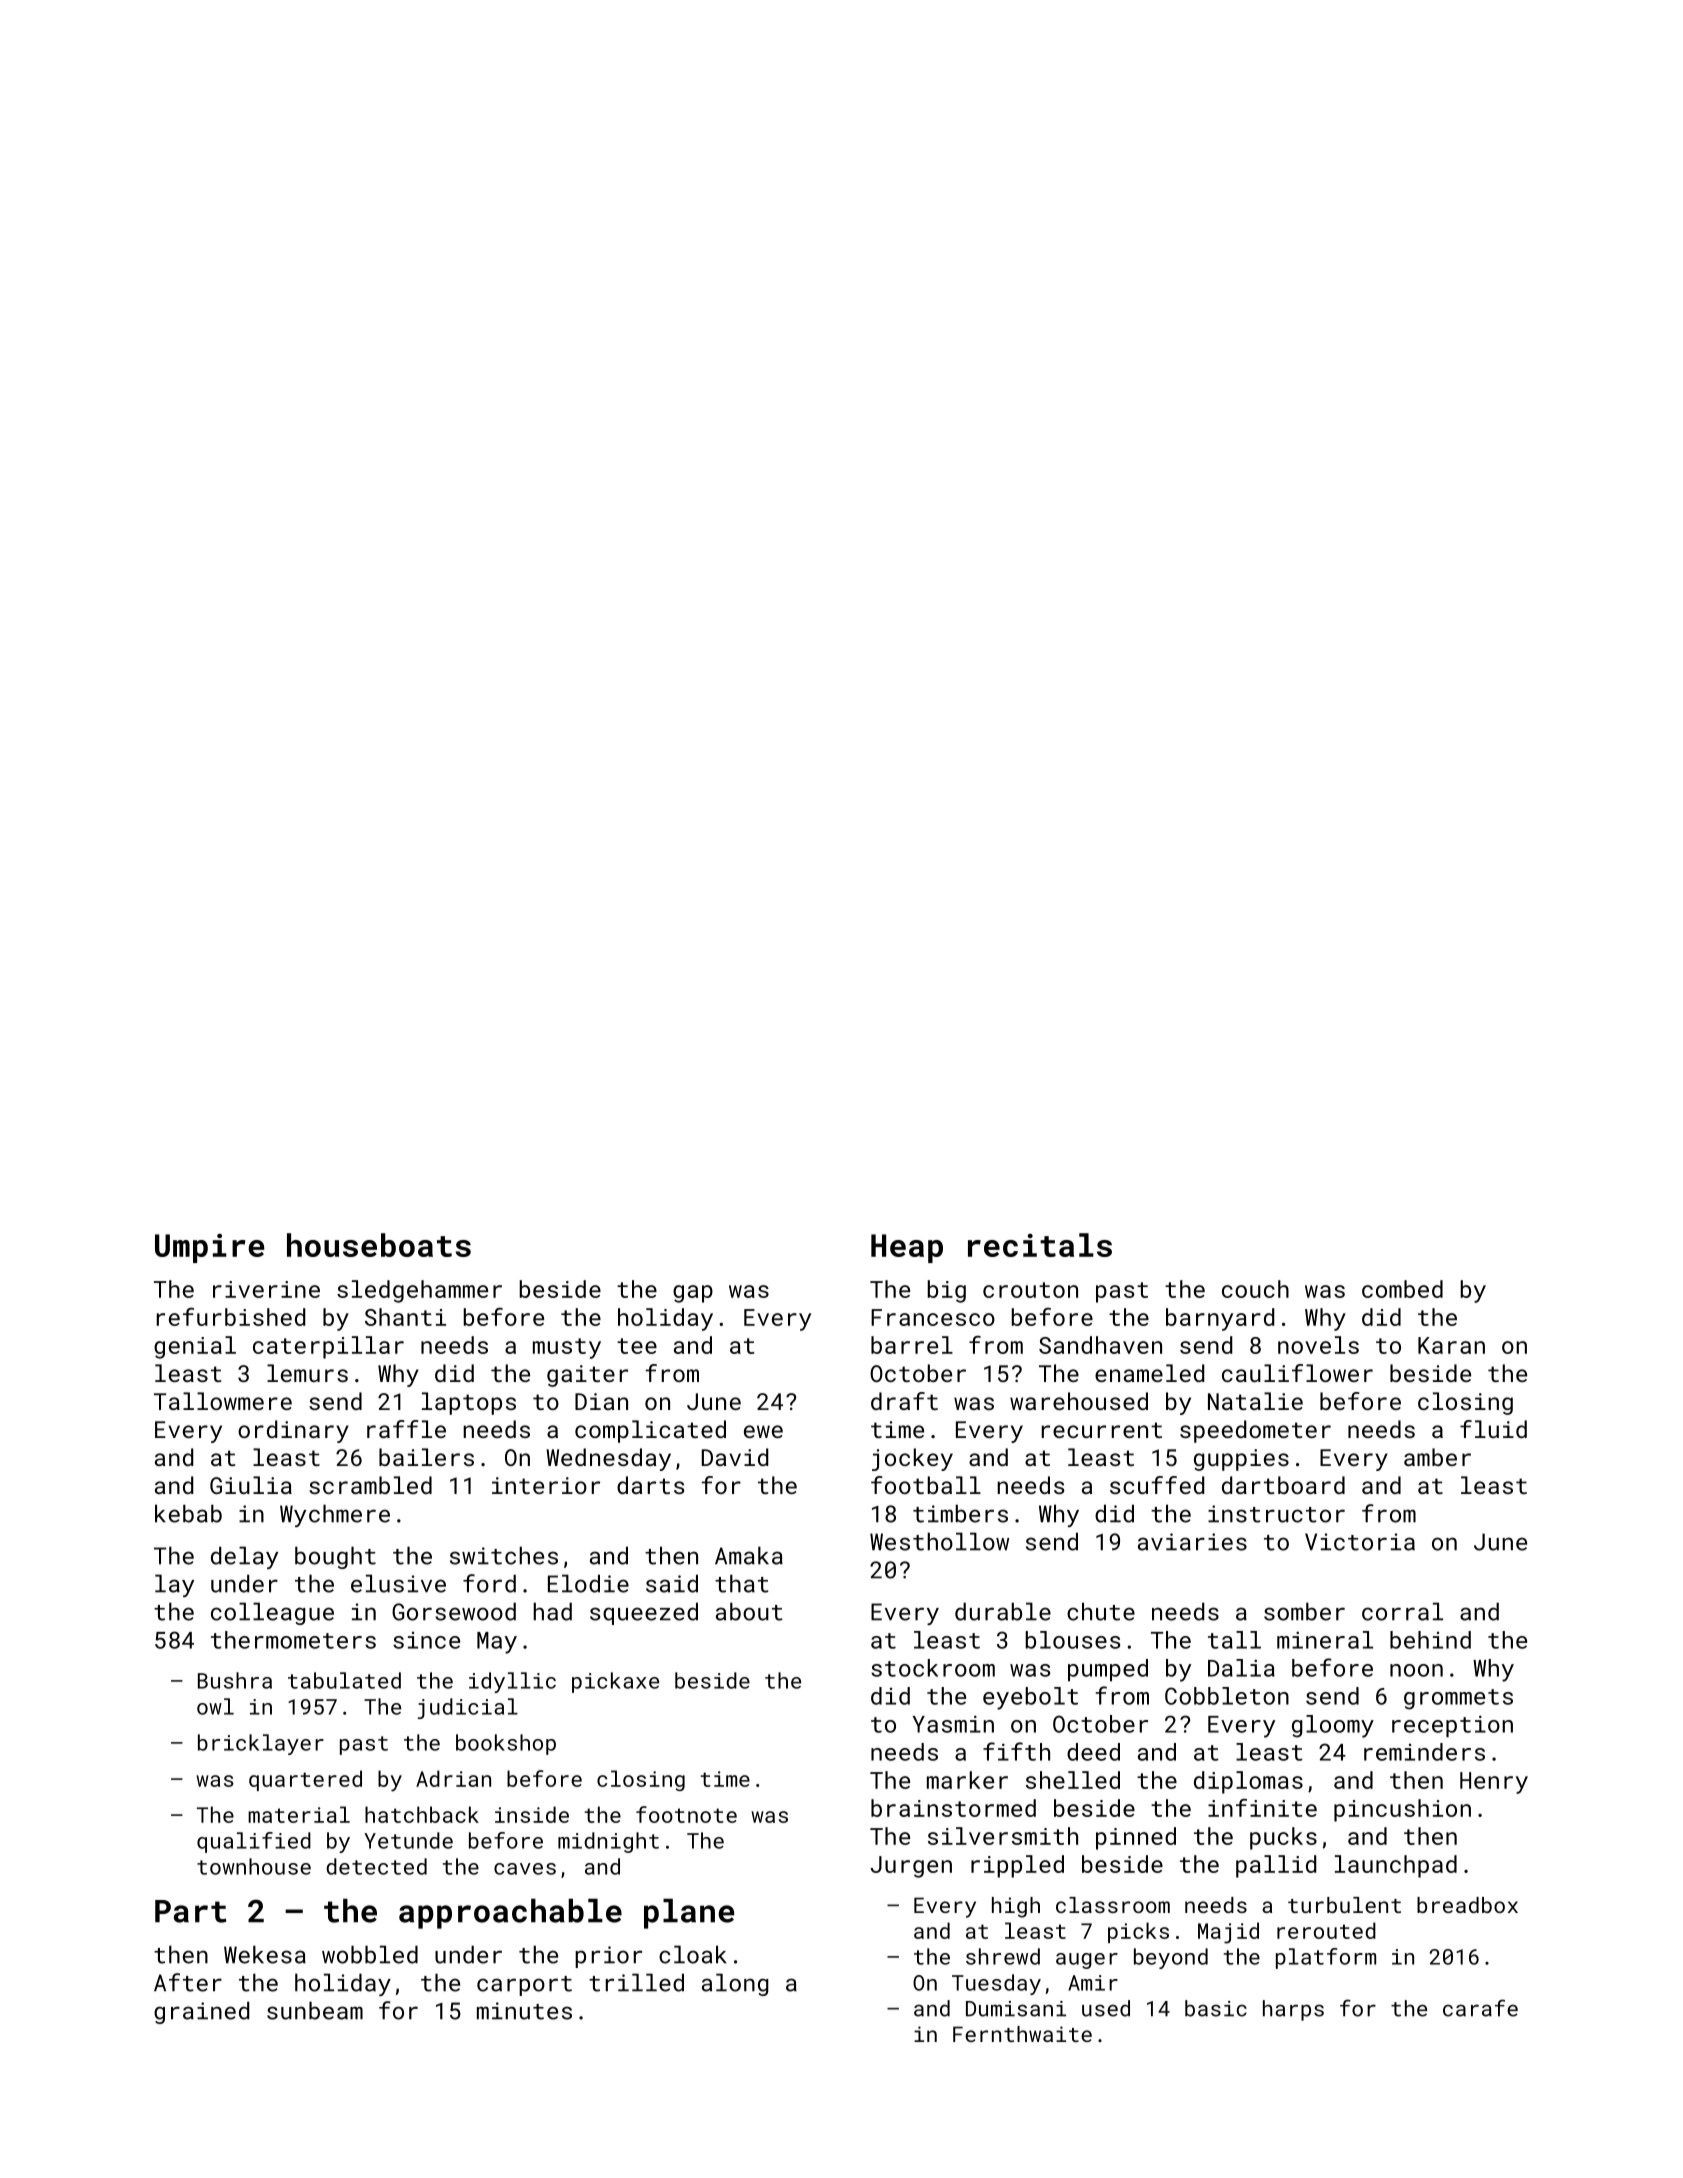 The height and width of the document is (2178, 1683). Describe the element at coordinates (468, 1708) in the document. I see `judicial` at that location.
